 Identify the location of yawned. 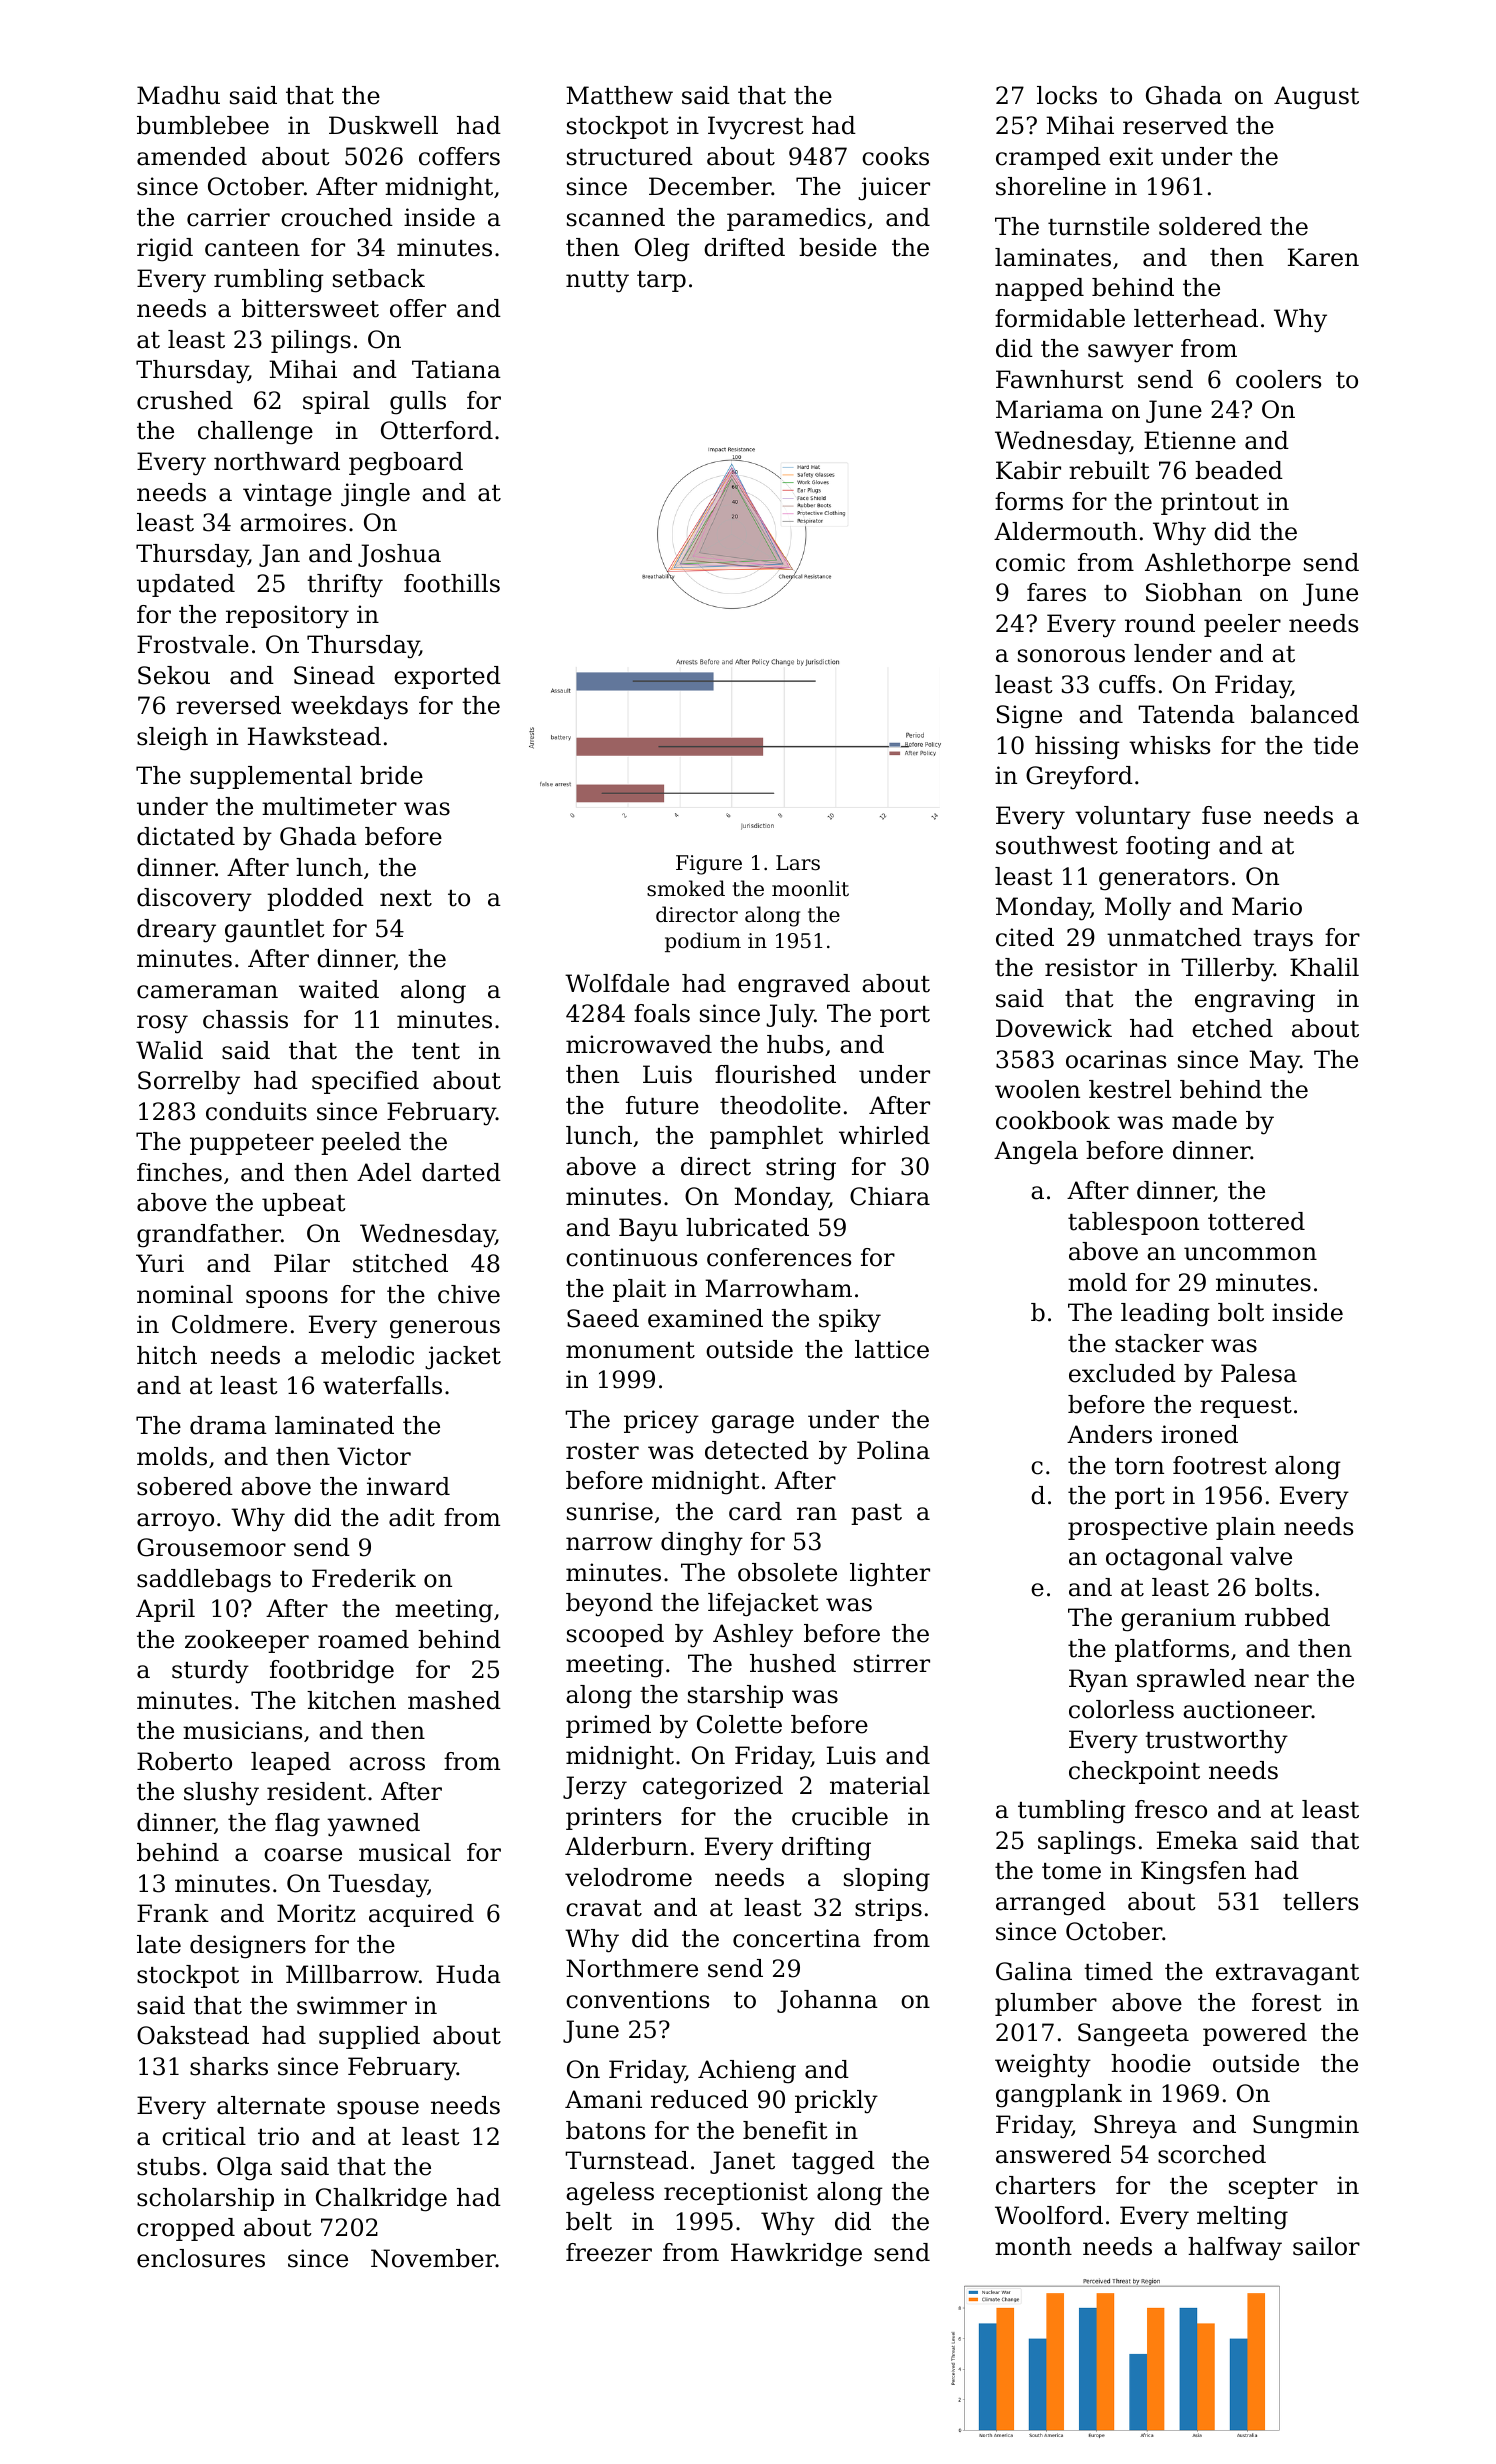
(373, 1825).
